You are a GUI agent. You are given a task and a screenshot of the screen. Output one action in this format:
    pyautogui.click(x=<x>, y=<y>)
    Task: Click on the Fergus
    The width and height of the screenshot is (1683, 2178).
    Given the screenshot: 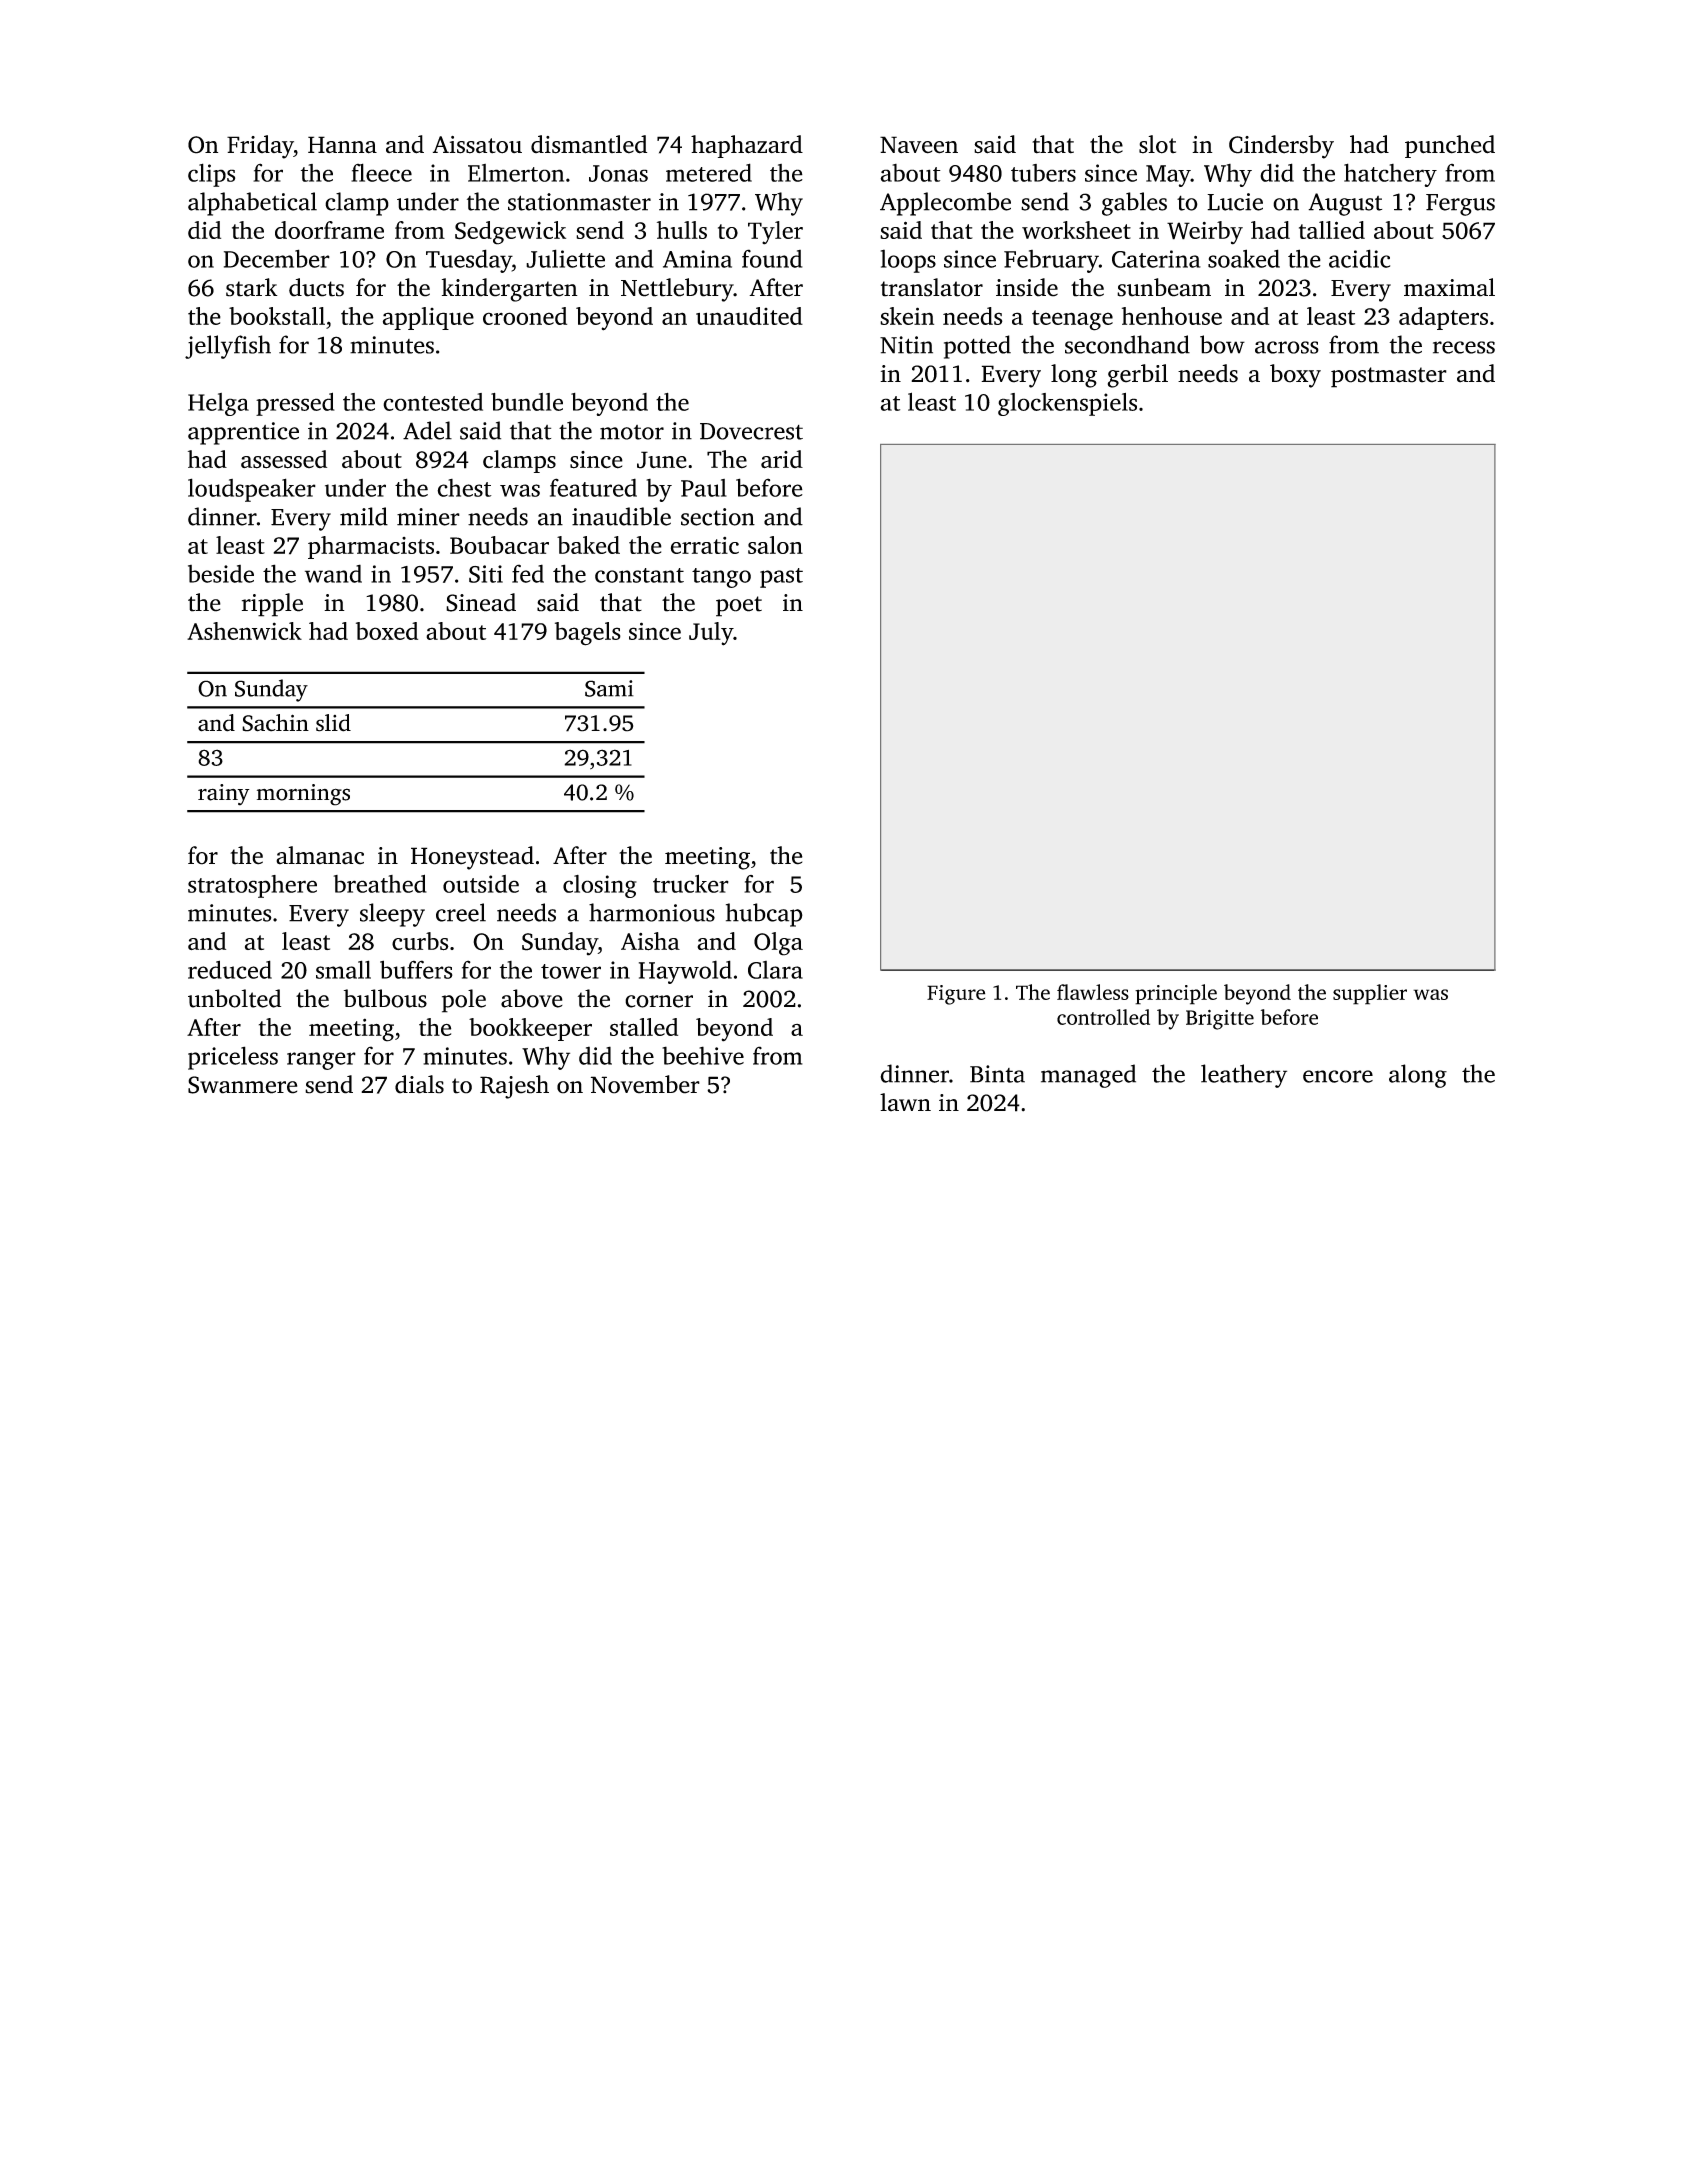 What is the action you would take?
    pyautogui.click(x=1460, y=205)
